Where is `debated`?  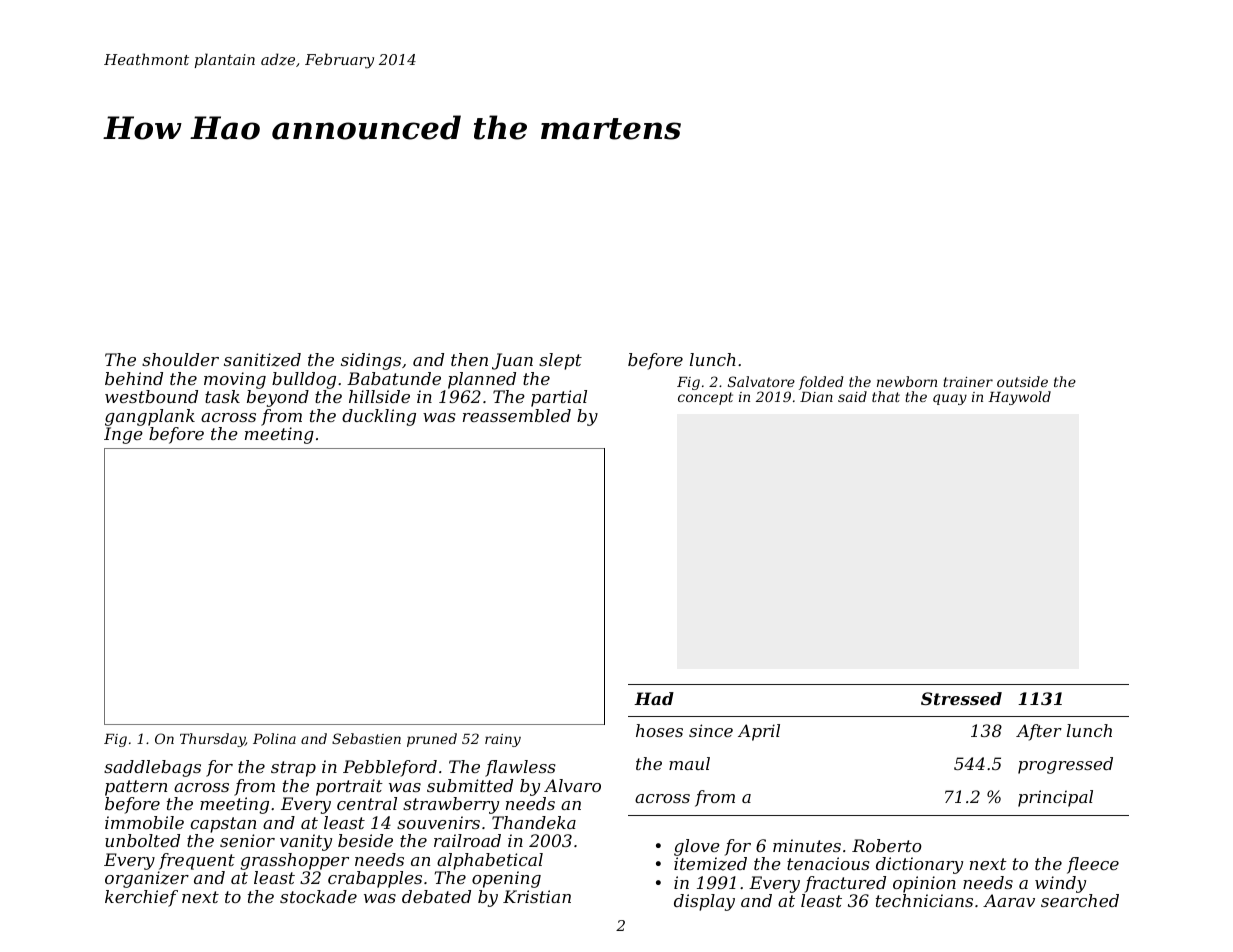 debated is located at coordinates (436, 896).
